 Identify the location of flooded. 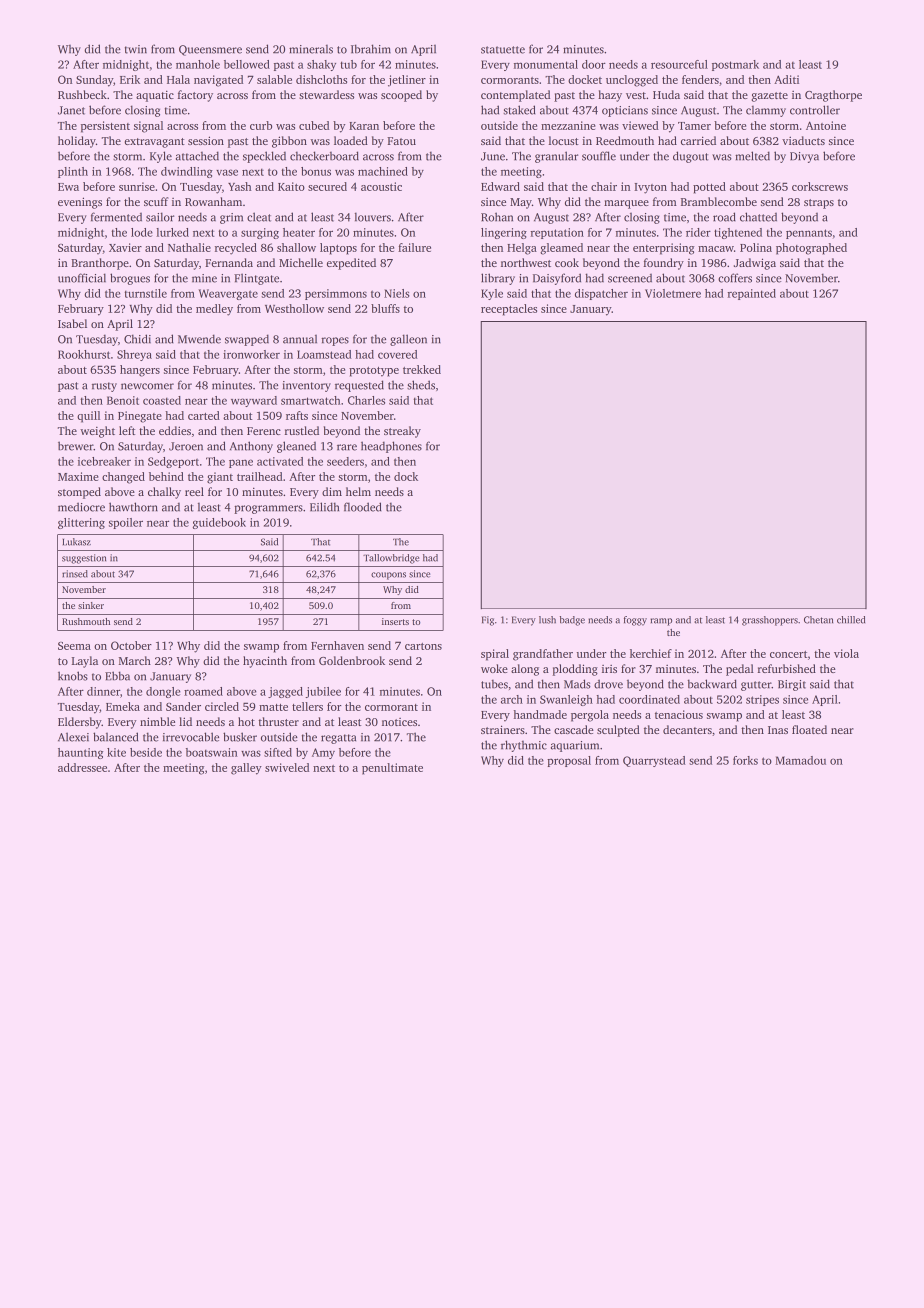
(363, 507).
